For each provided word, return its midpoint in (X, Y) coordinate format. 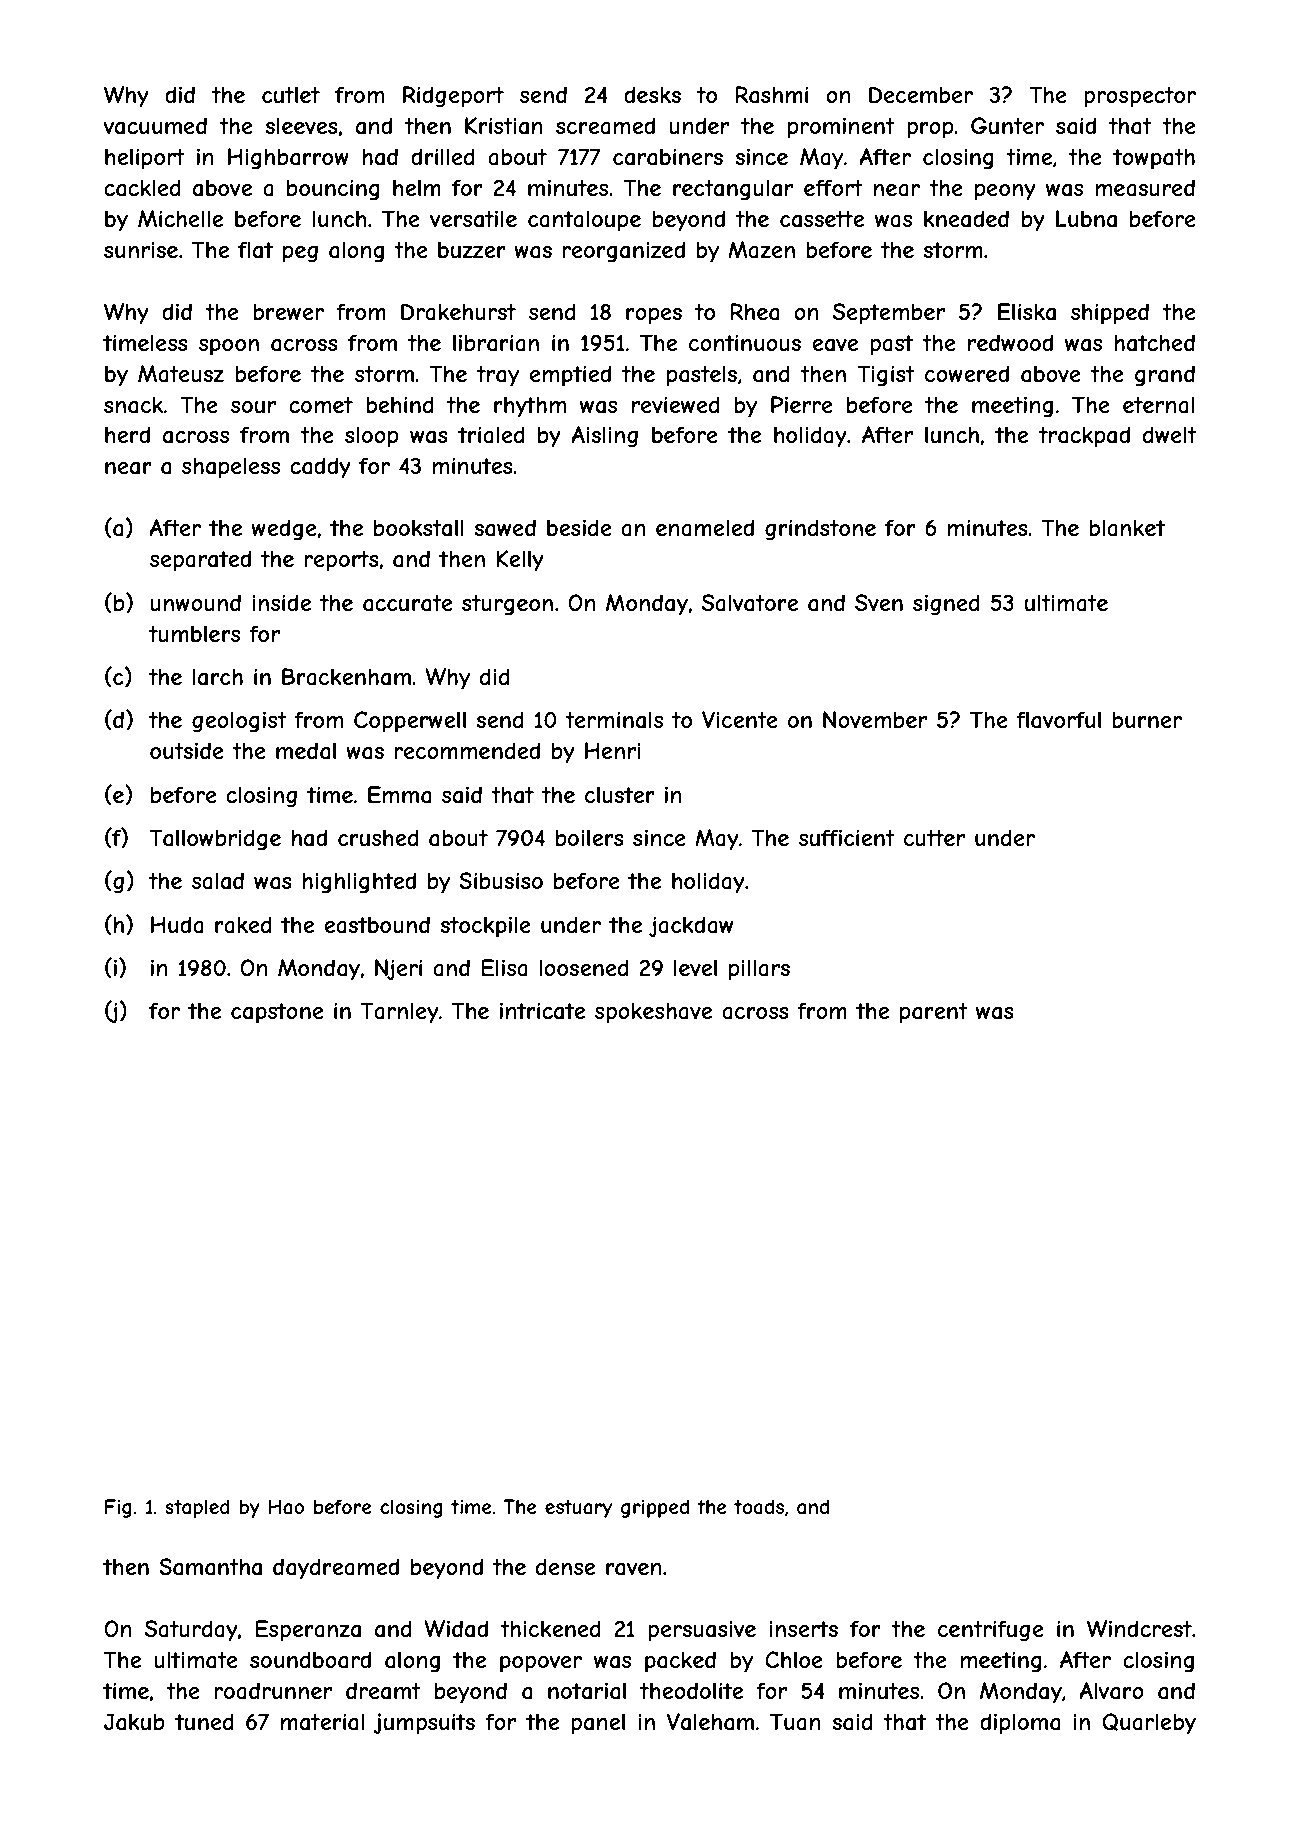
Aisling (604, 437)
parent (934, 1013)
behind (400, 404)
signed (946, 605)
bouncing (333, 190)
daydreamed (336, 1569)
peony (1005, 192)
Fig (118, 1508)
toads (759, 1507)
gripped (655, 1508)
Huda (177, 925)
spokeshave (653, 1013)
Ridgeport (453, 97)
